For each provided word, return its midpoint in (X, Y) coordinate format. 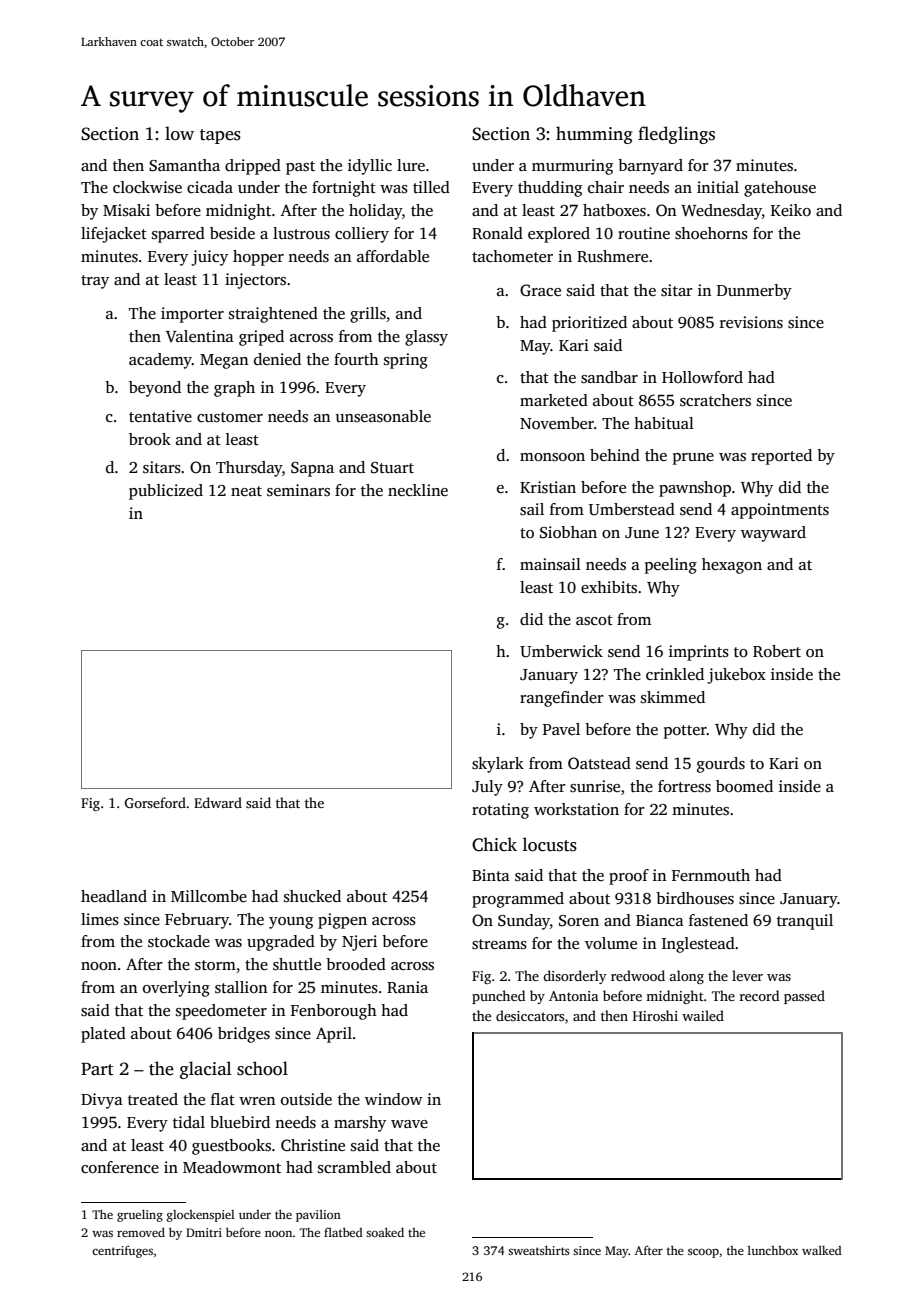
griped (261, 338)
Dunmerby (754, 292)
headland (114, 896)
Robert (777, 651)
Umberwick (561, 651)
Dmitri (204, 1232)
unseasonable (383, 416)
